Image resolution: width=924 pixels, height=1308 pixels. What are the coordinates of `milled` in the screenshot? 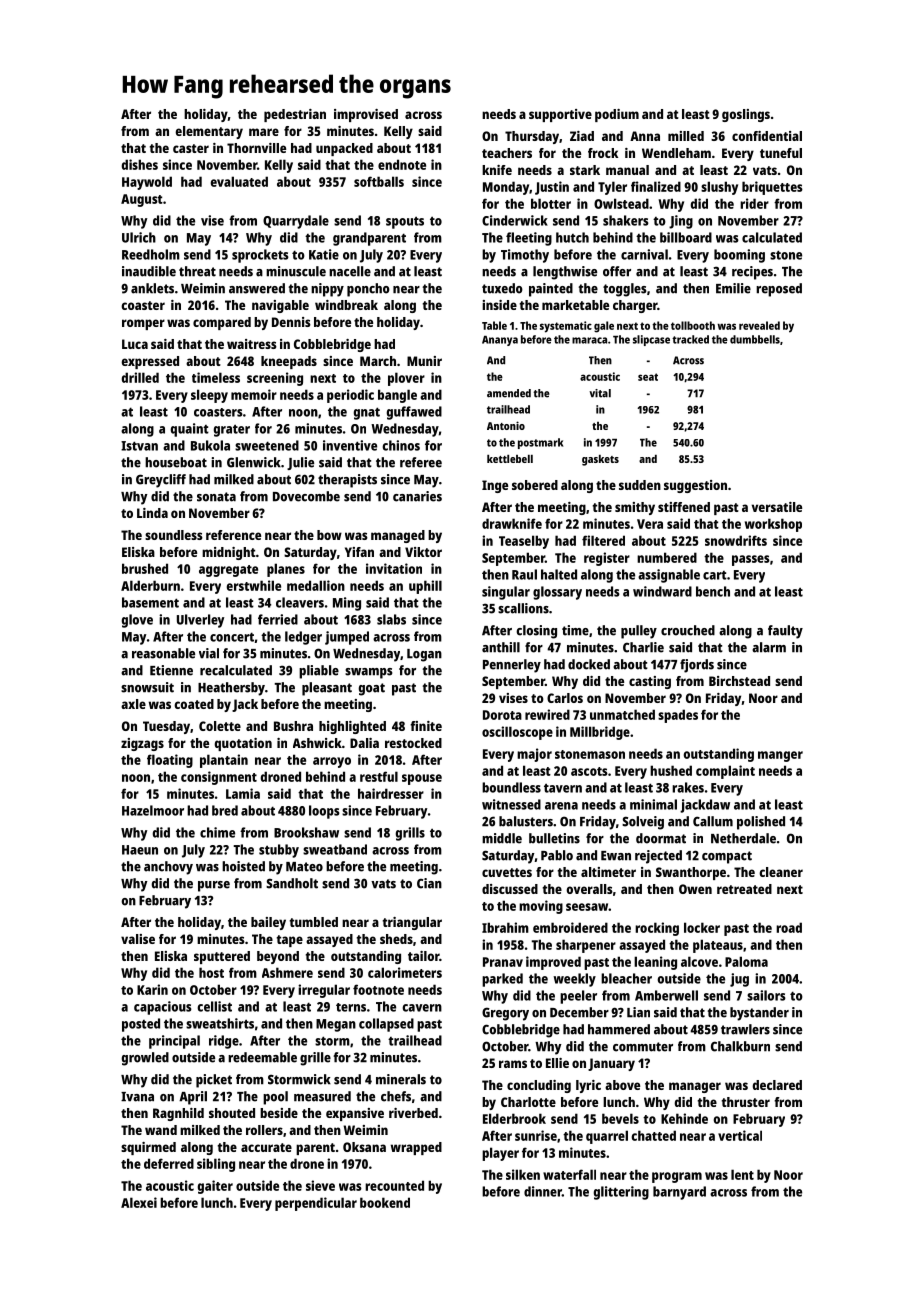 It's located at (686, 136).
